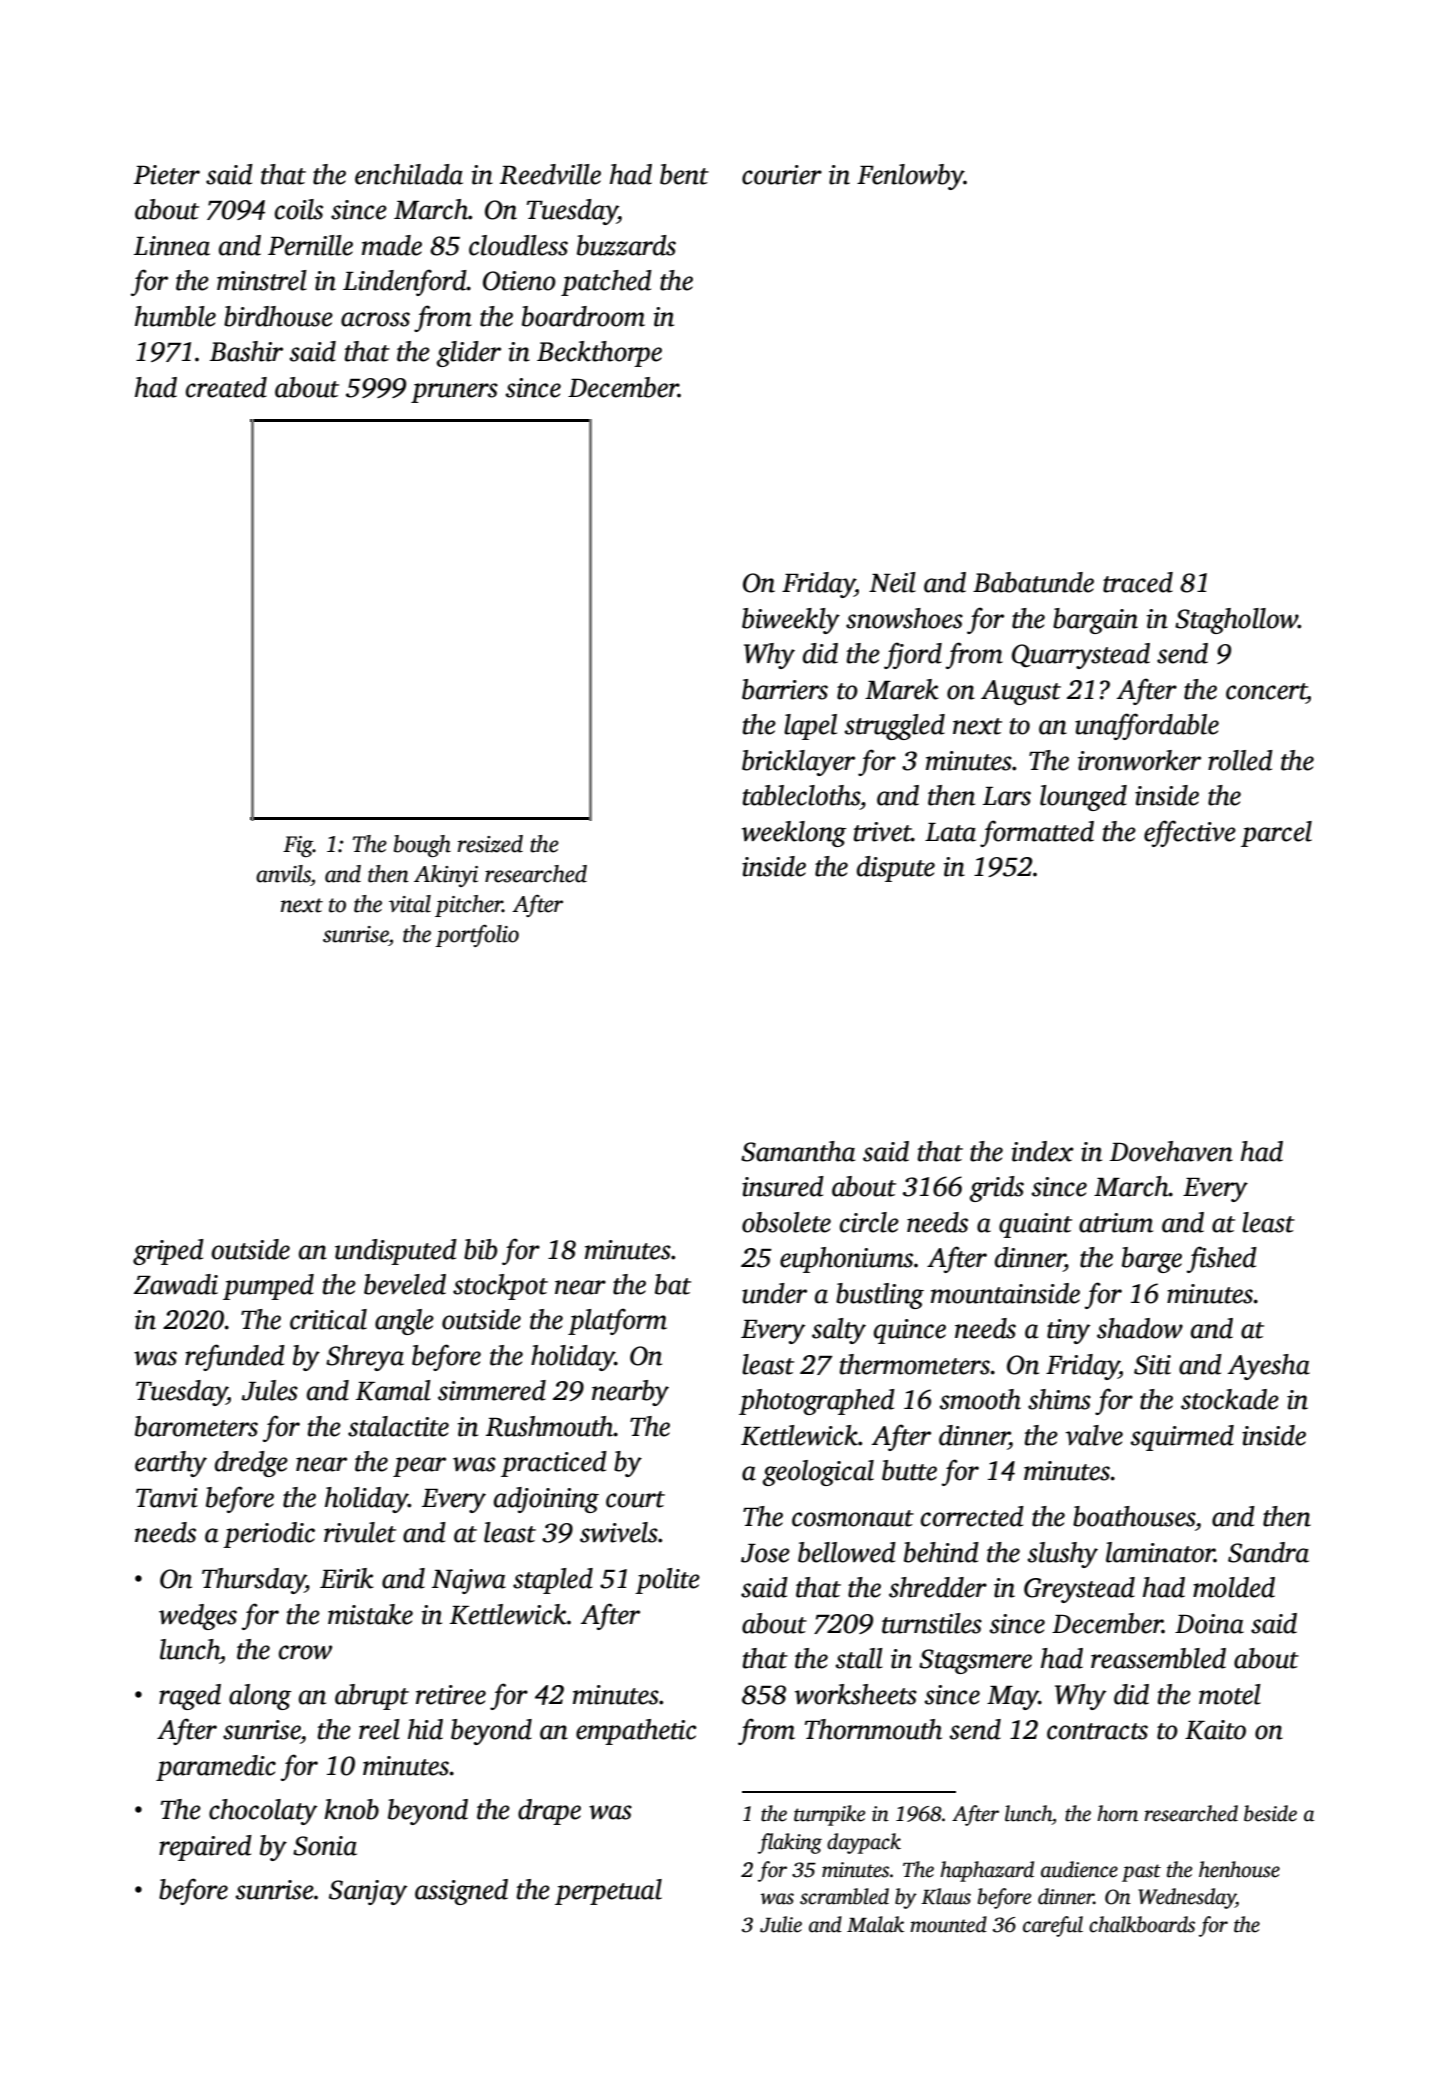 This image has height=2100, width=1450. I want to click on photographed, so click(817, 1402).
